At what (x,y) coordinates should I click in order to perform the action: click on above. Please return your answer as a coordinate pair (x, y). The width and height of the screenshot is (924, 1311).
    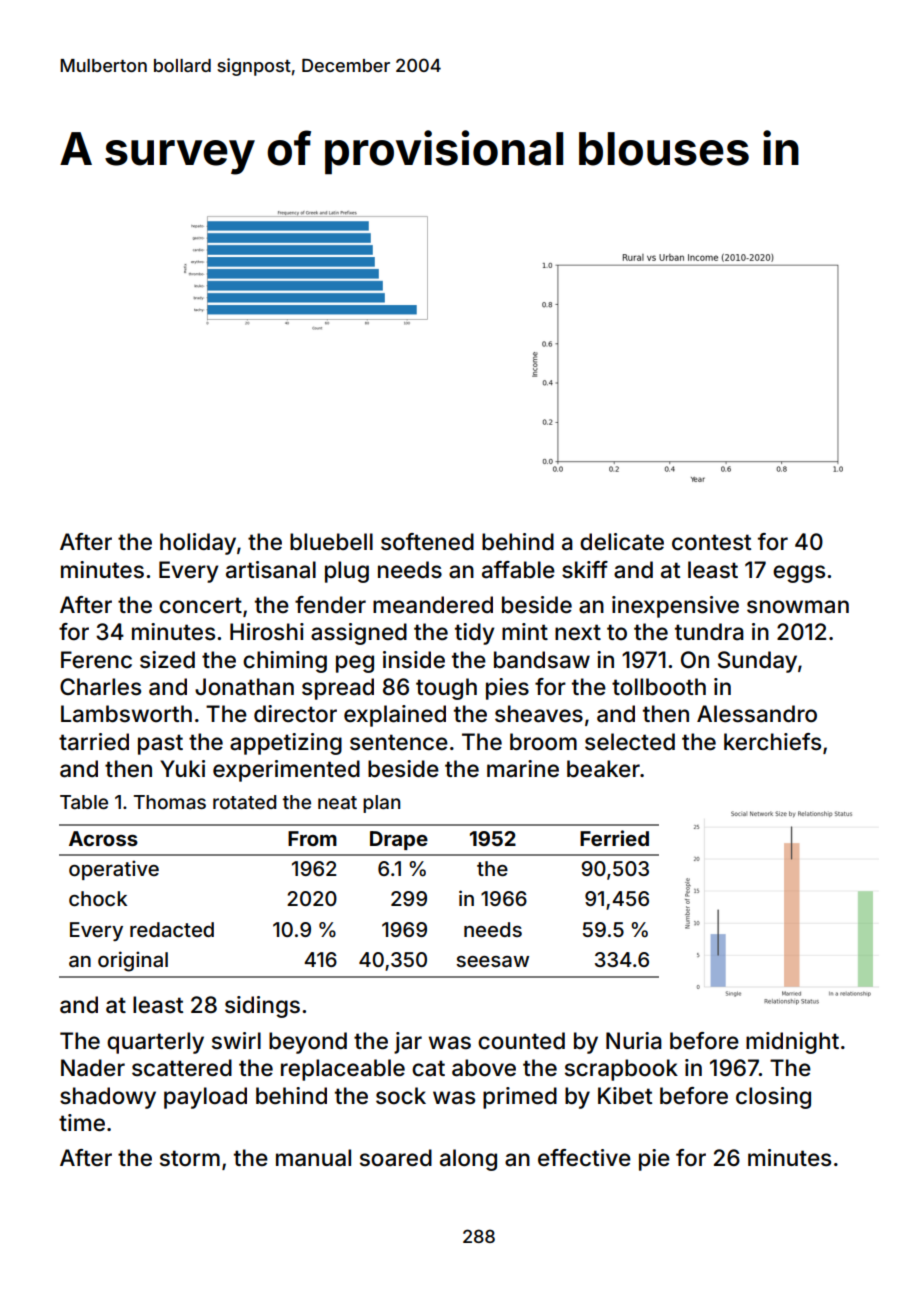
    Looking at the image, I should click on (484, 1068).
